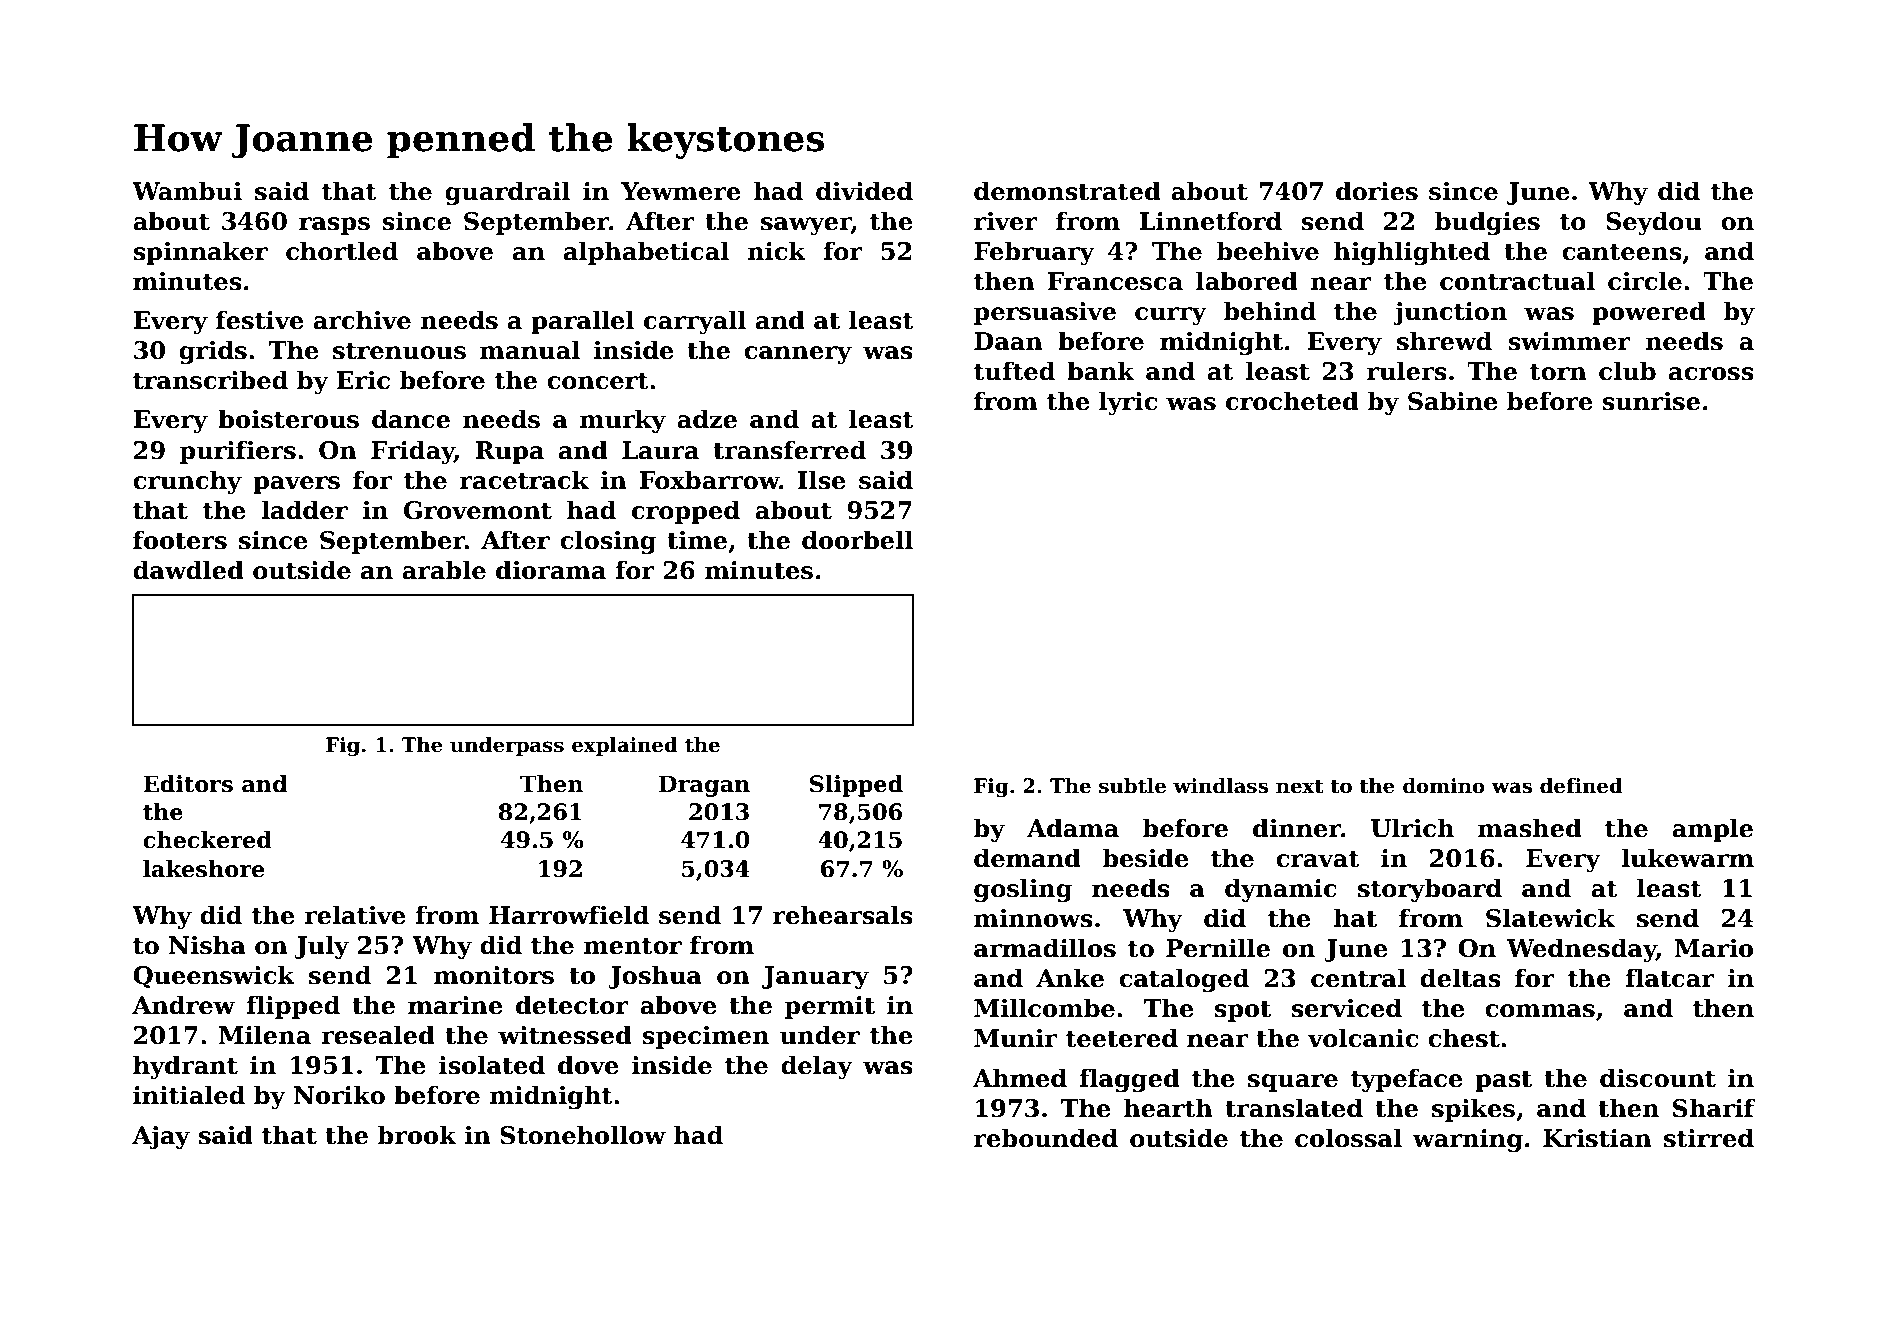 This screenshot has height=1334, width=1887. I want to click on grids, so click(213, 352).
